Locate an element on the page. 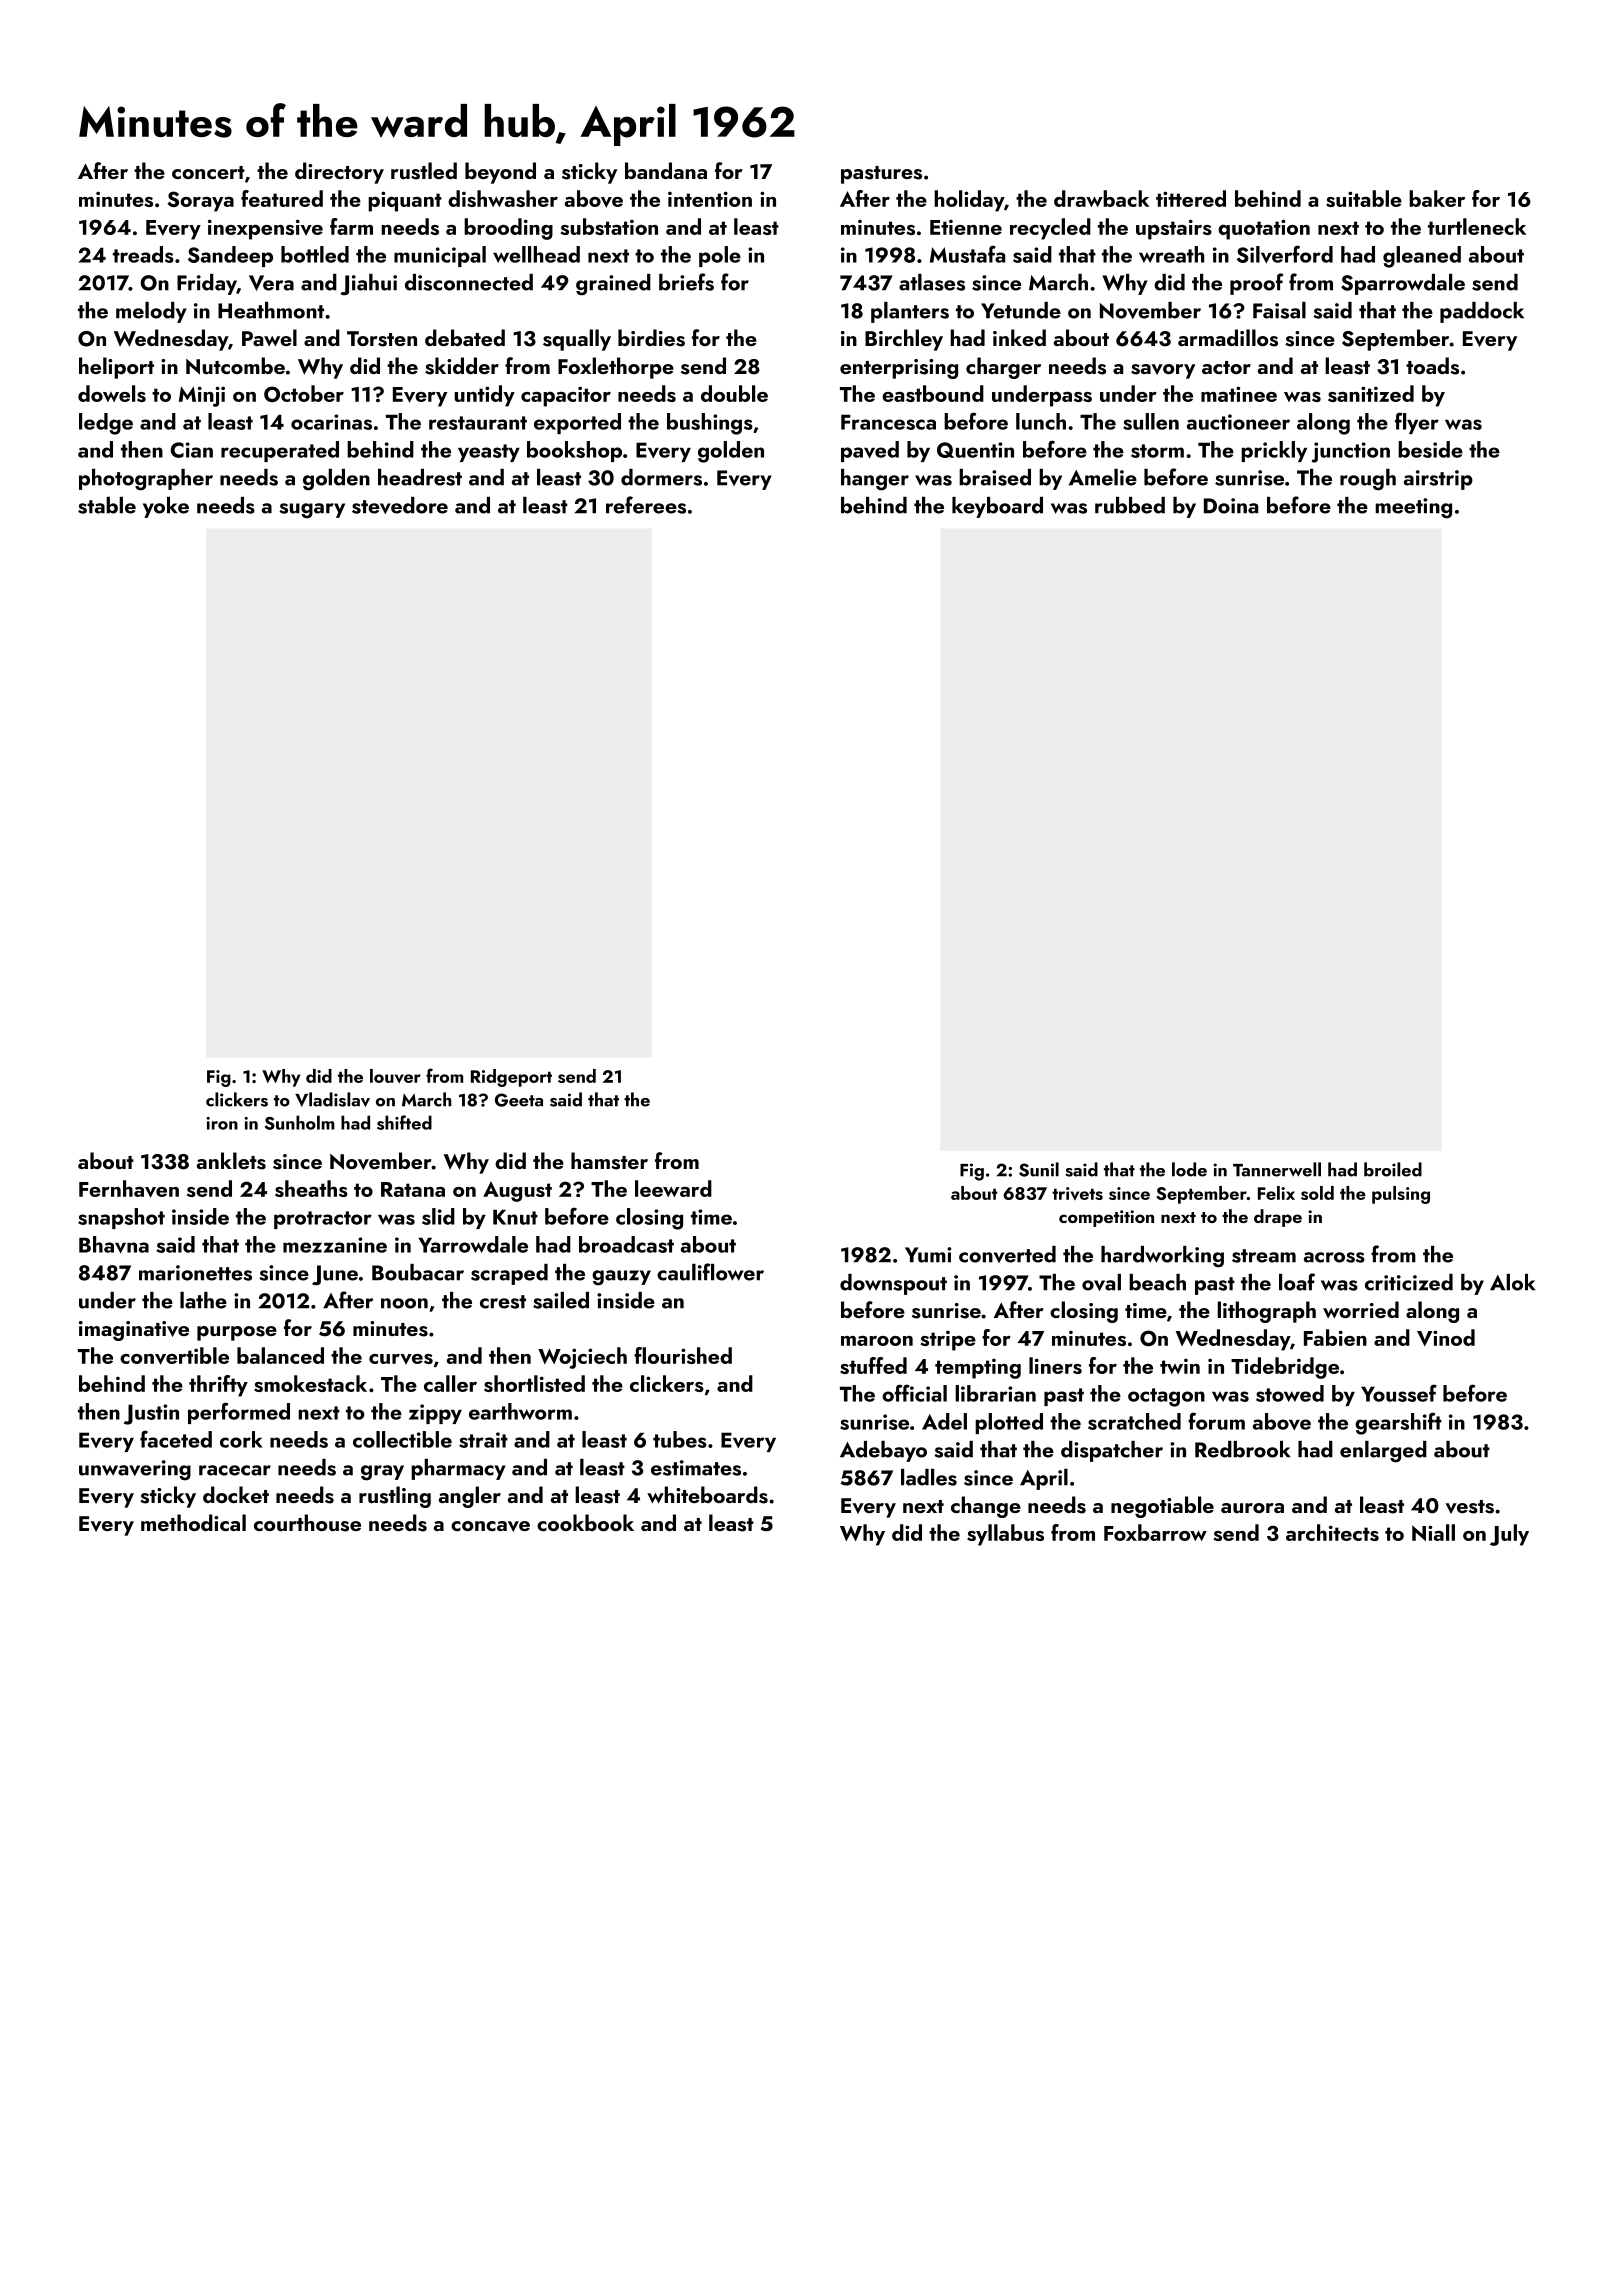 The width and height of the image is (1620, 2292). Ridgeport is located at coordinates (511, 1078).
